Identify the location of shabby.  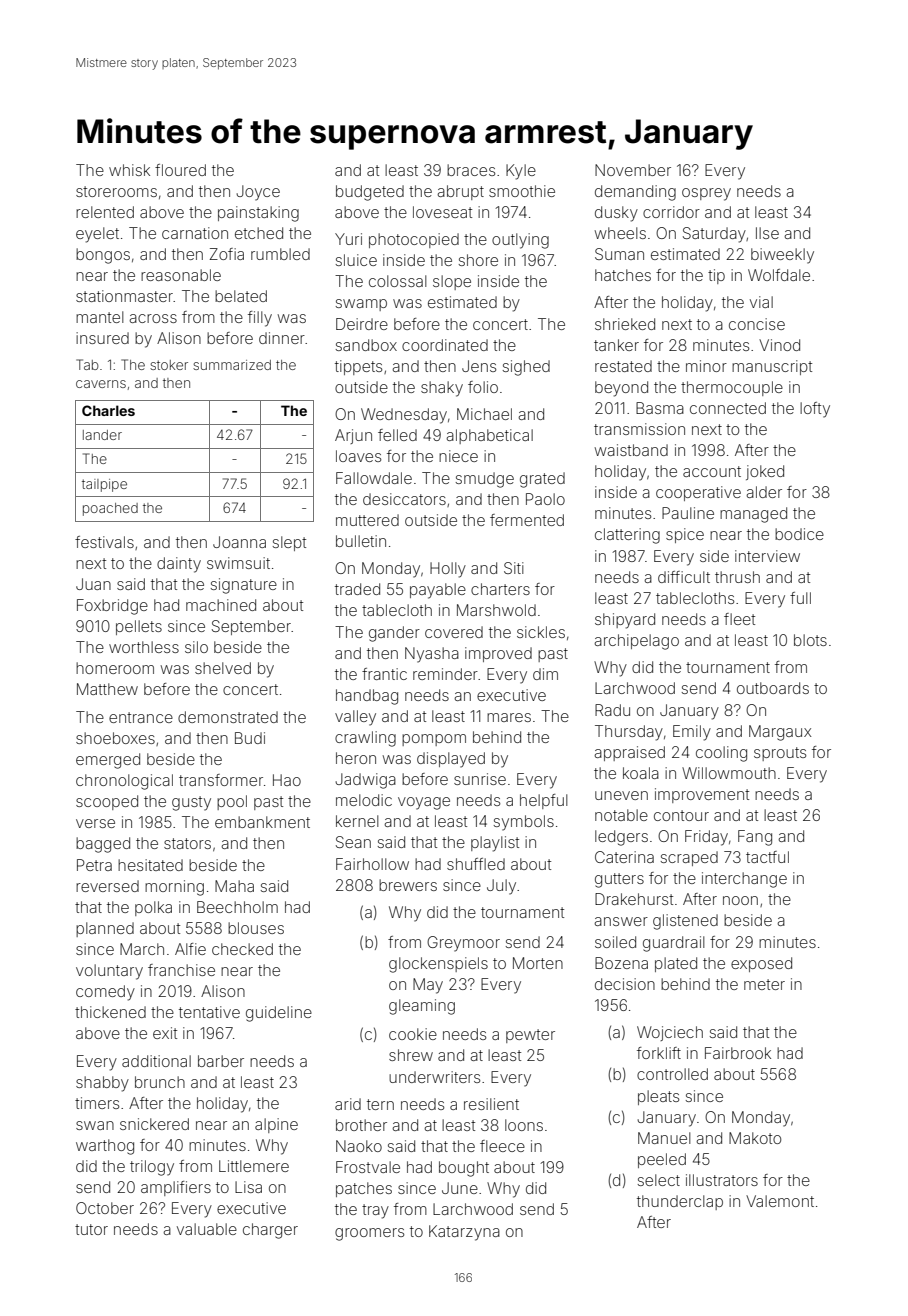
(102, 1084).
